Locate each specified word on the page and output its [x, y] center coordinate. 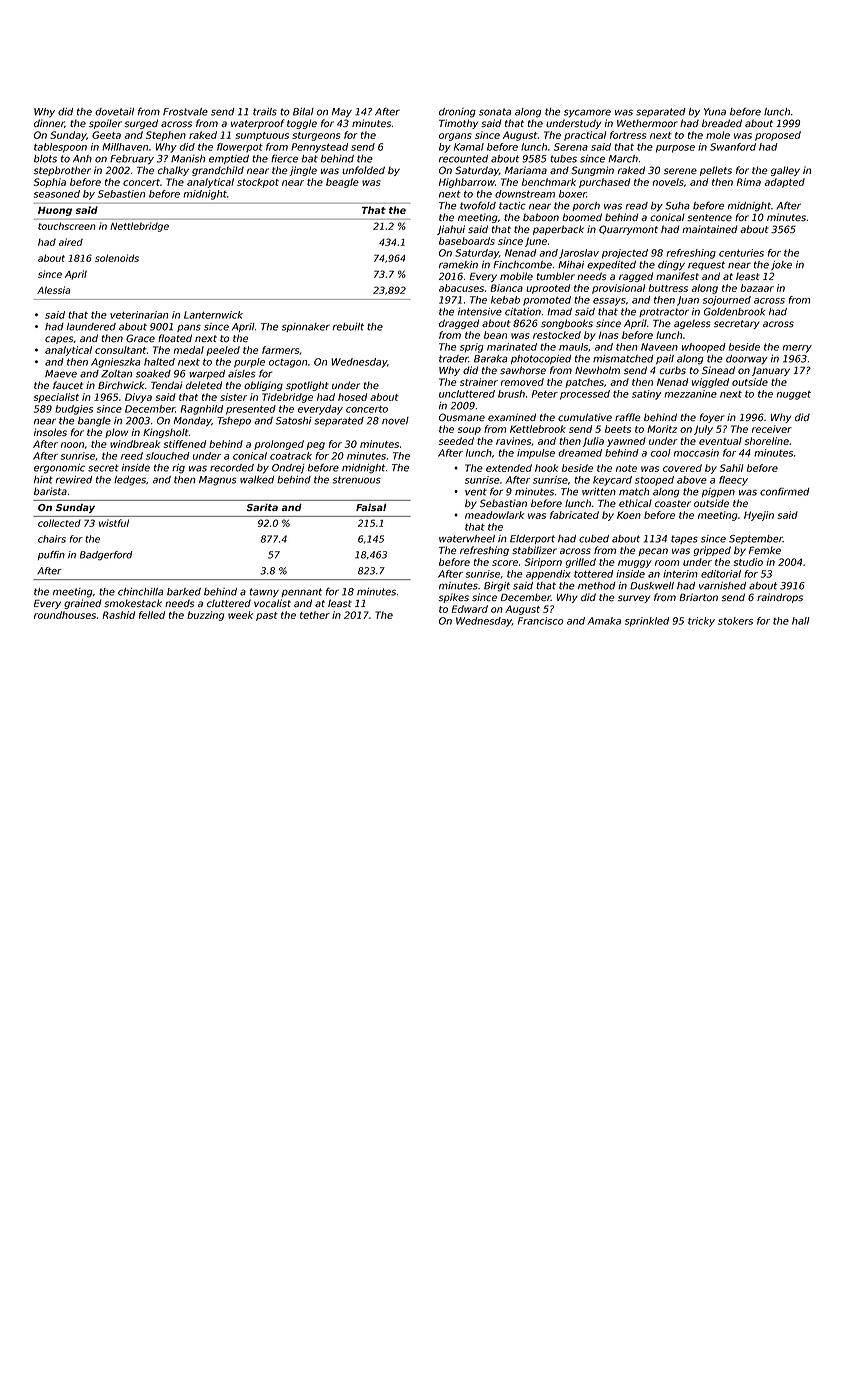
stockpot [258, 183]
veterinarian [139, 315]
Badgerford [106, 556]
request [706, 265]
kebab [505, 300]
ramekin [458, 265]
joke [781, 266]
